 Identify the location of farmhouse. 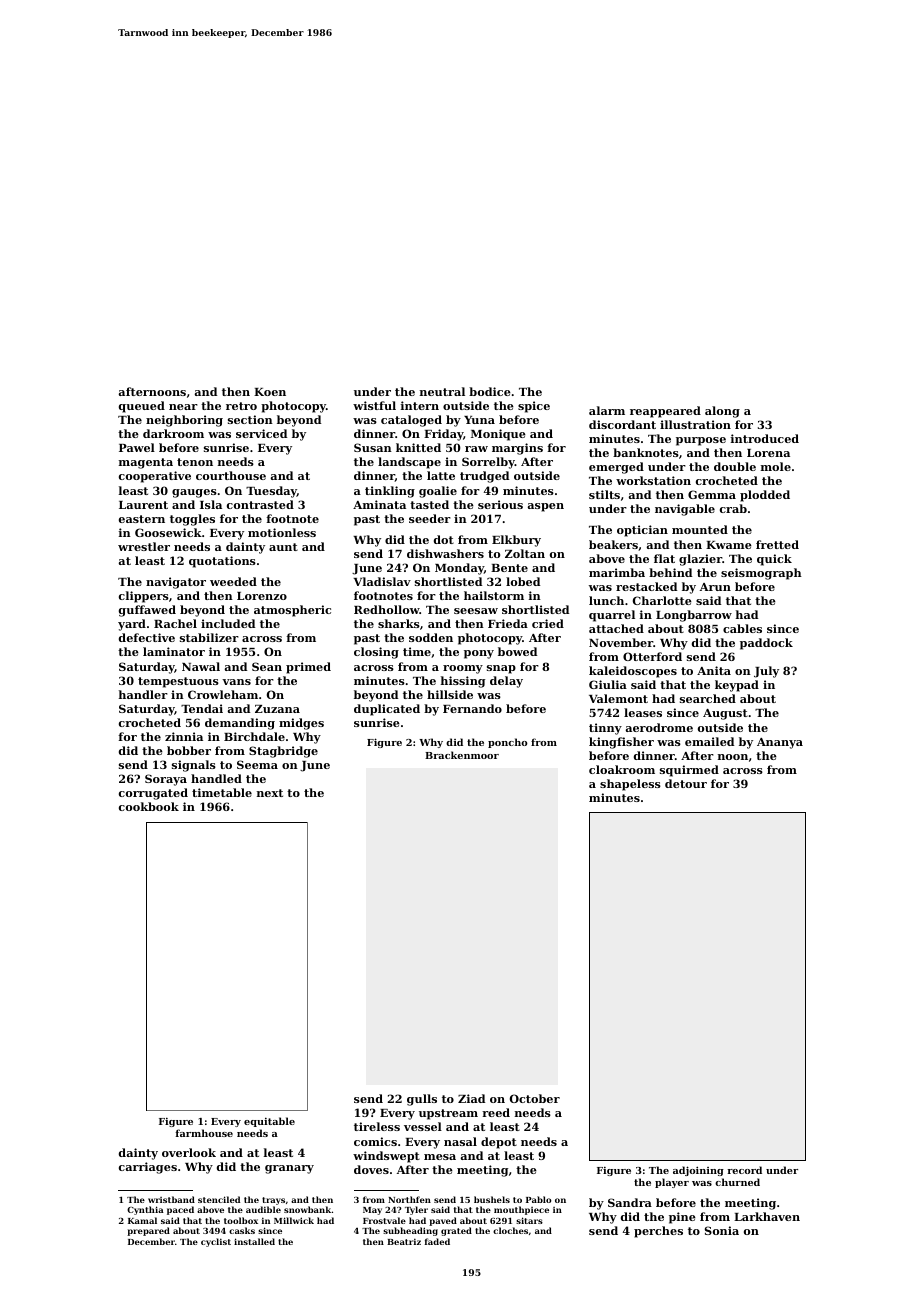
(204, 1133).
